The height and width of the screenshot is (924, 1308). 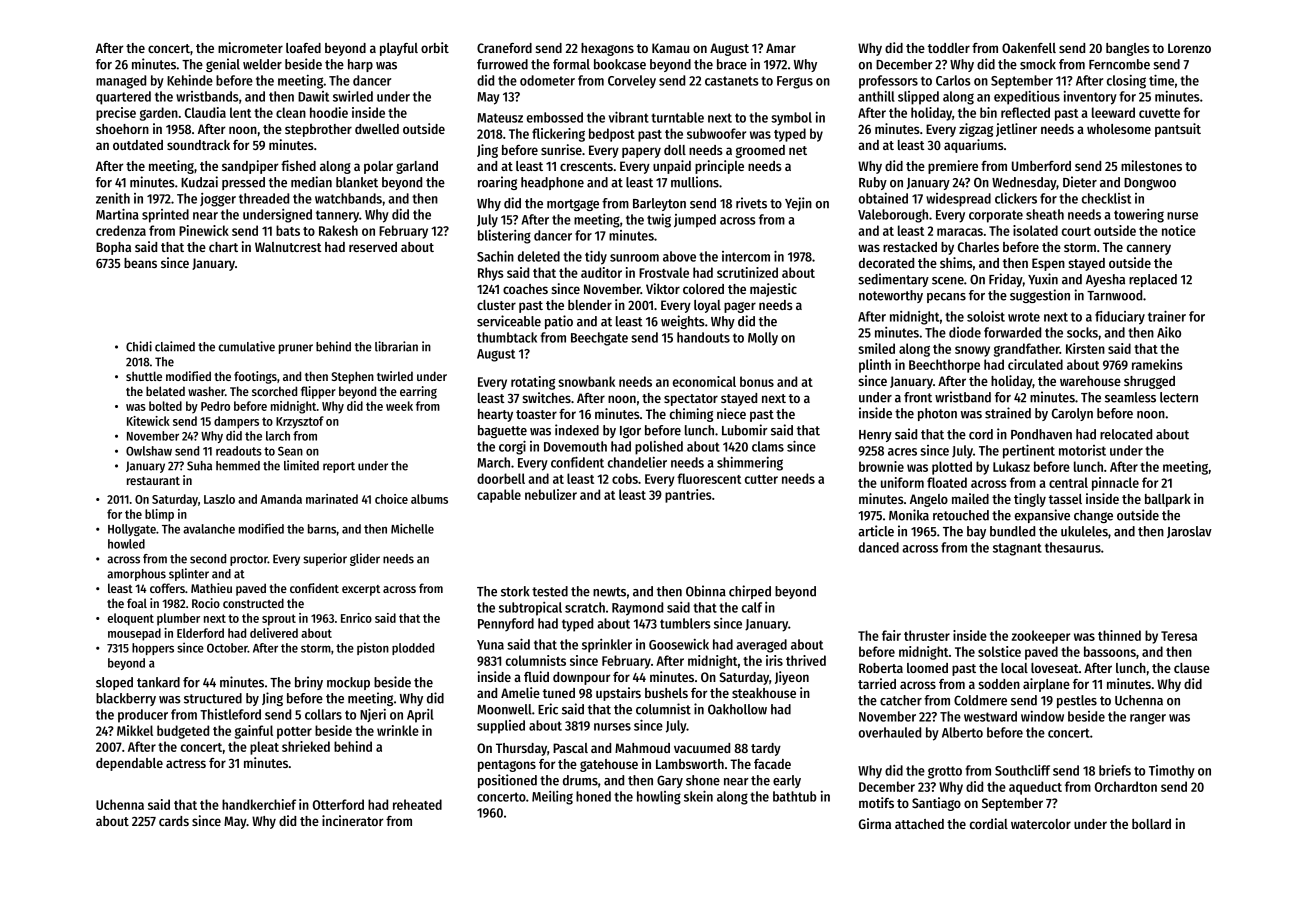 I want to click on hoodie, so click(x=329, y=112).
